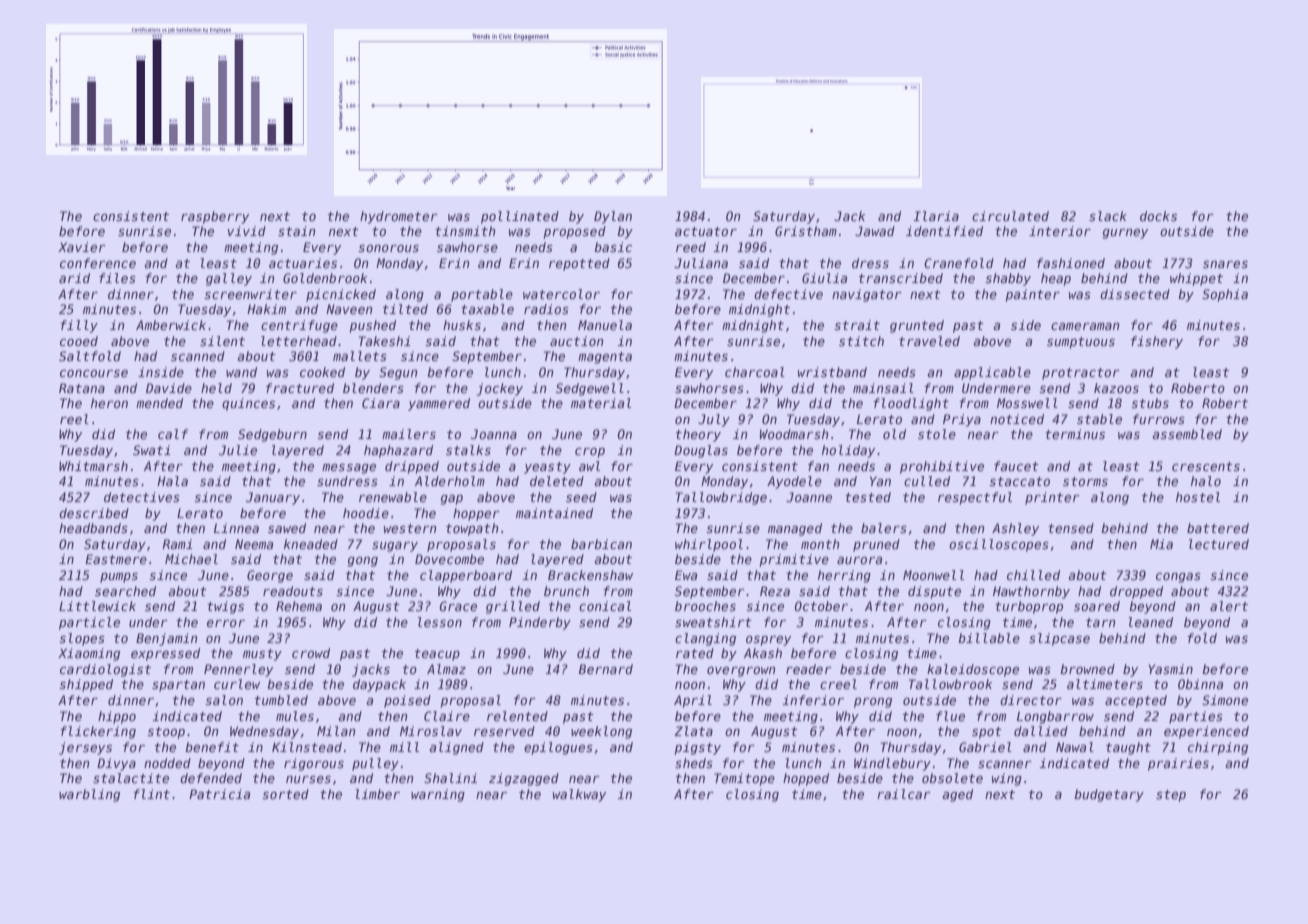 This screenshot has height=924, width=1308. Describe the element at coordinates (1101, 622) in the screenshot. I see `tarn` at that location.
